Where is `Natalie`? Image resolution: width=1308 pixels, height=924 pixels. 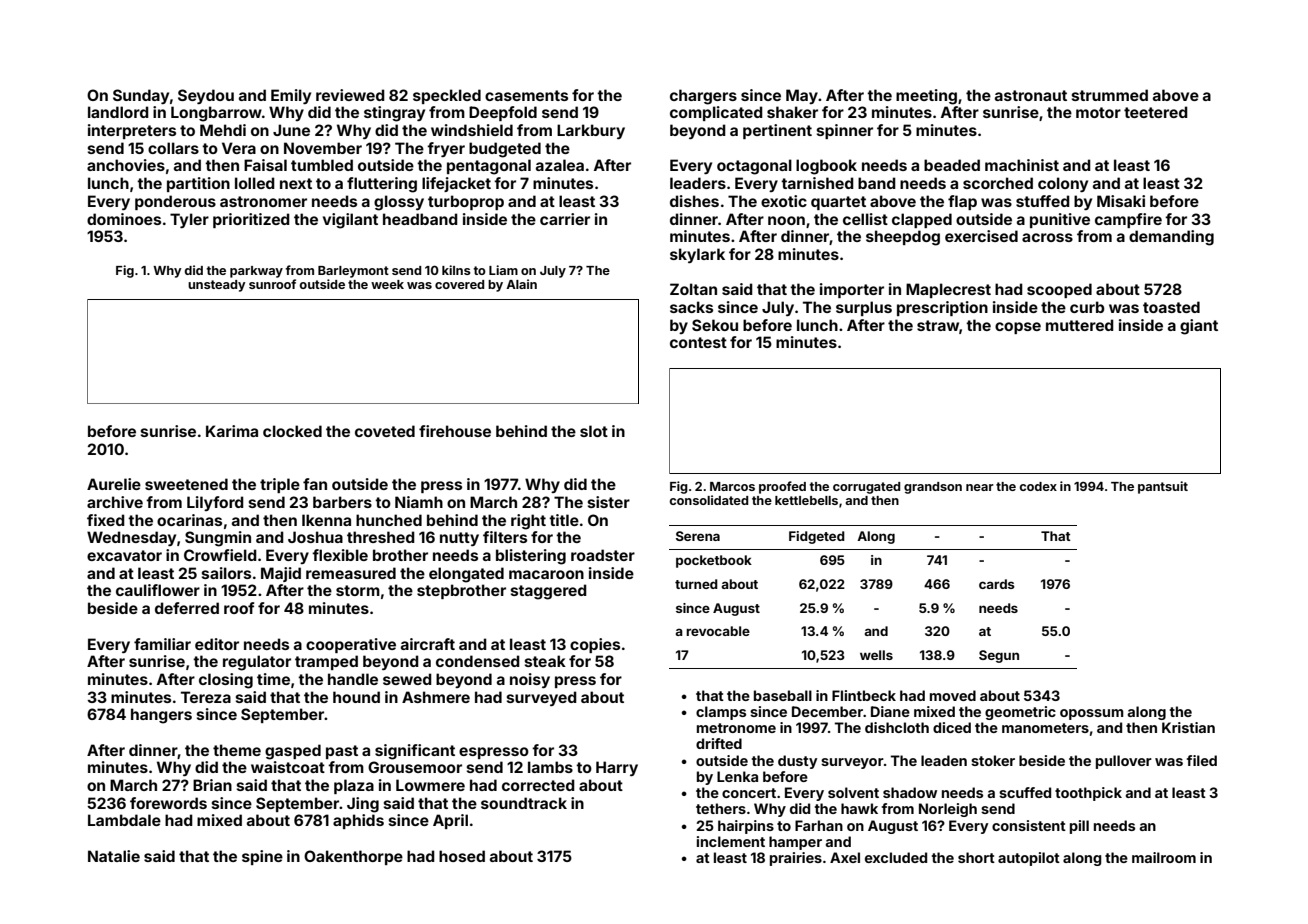 Natalie is located at coordinates (114, 856).
